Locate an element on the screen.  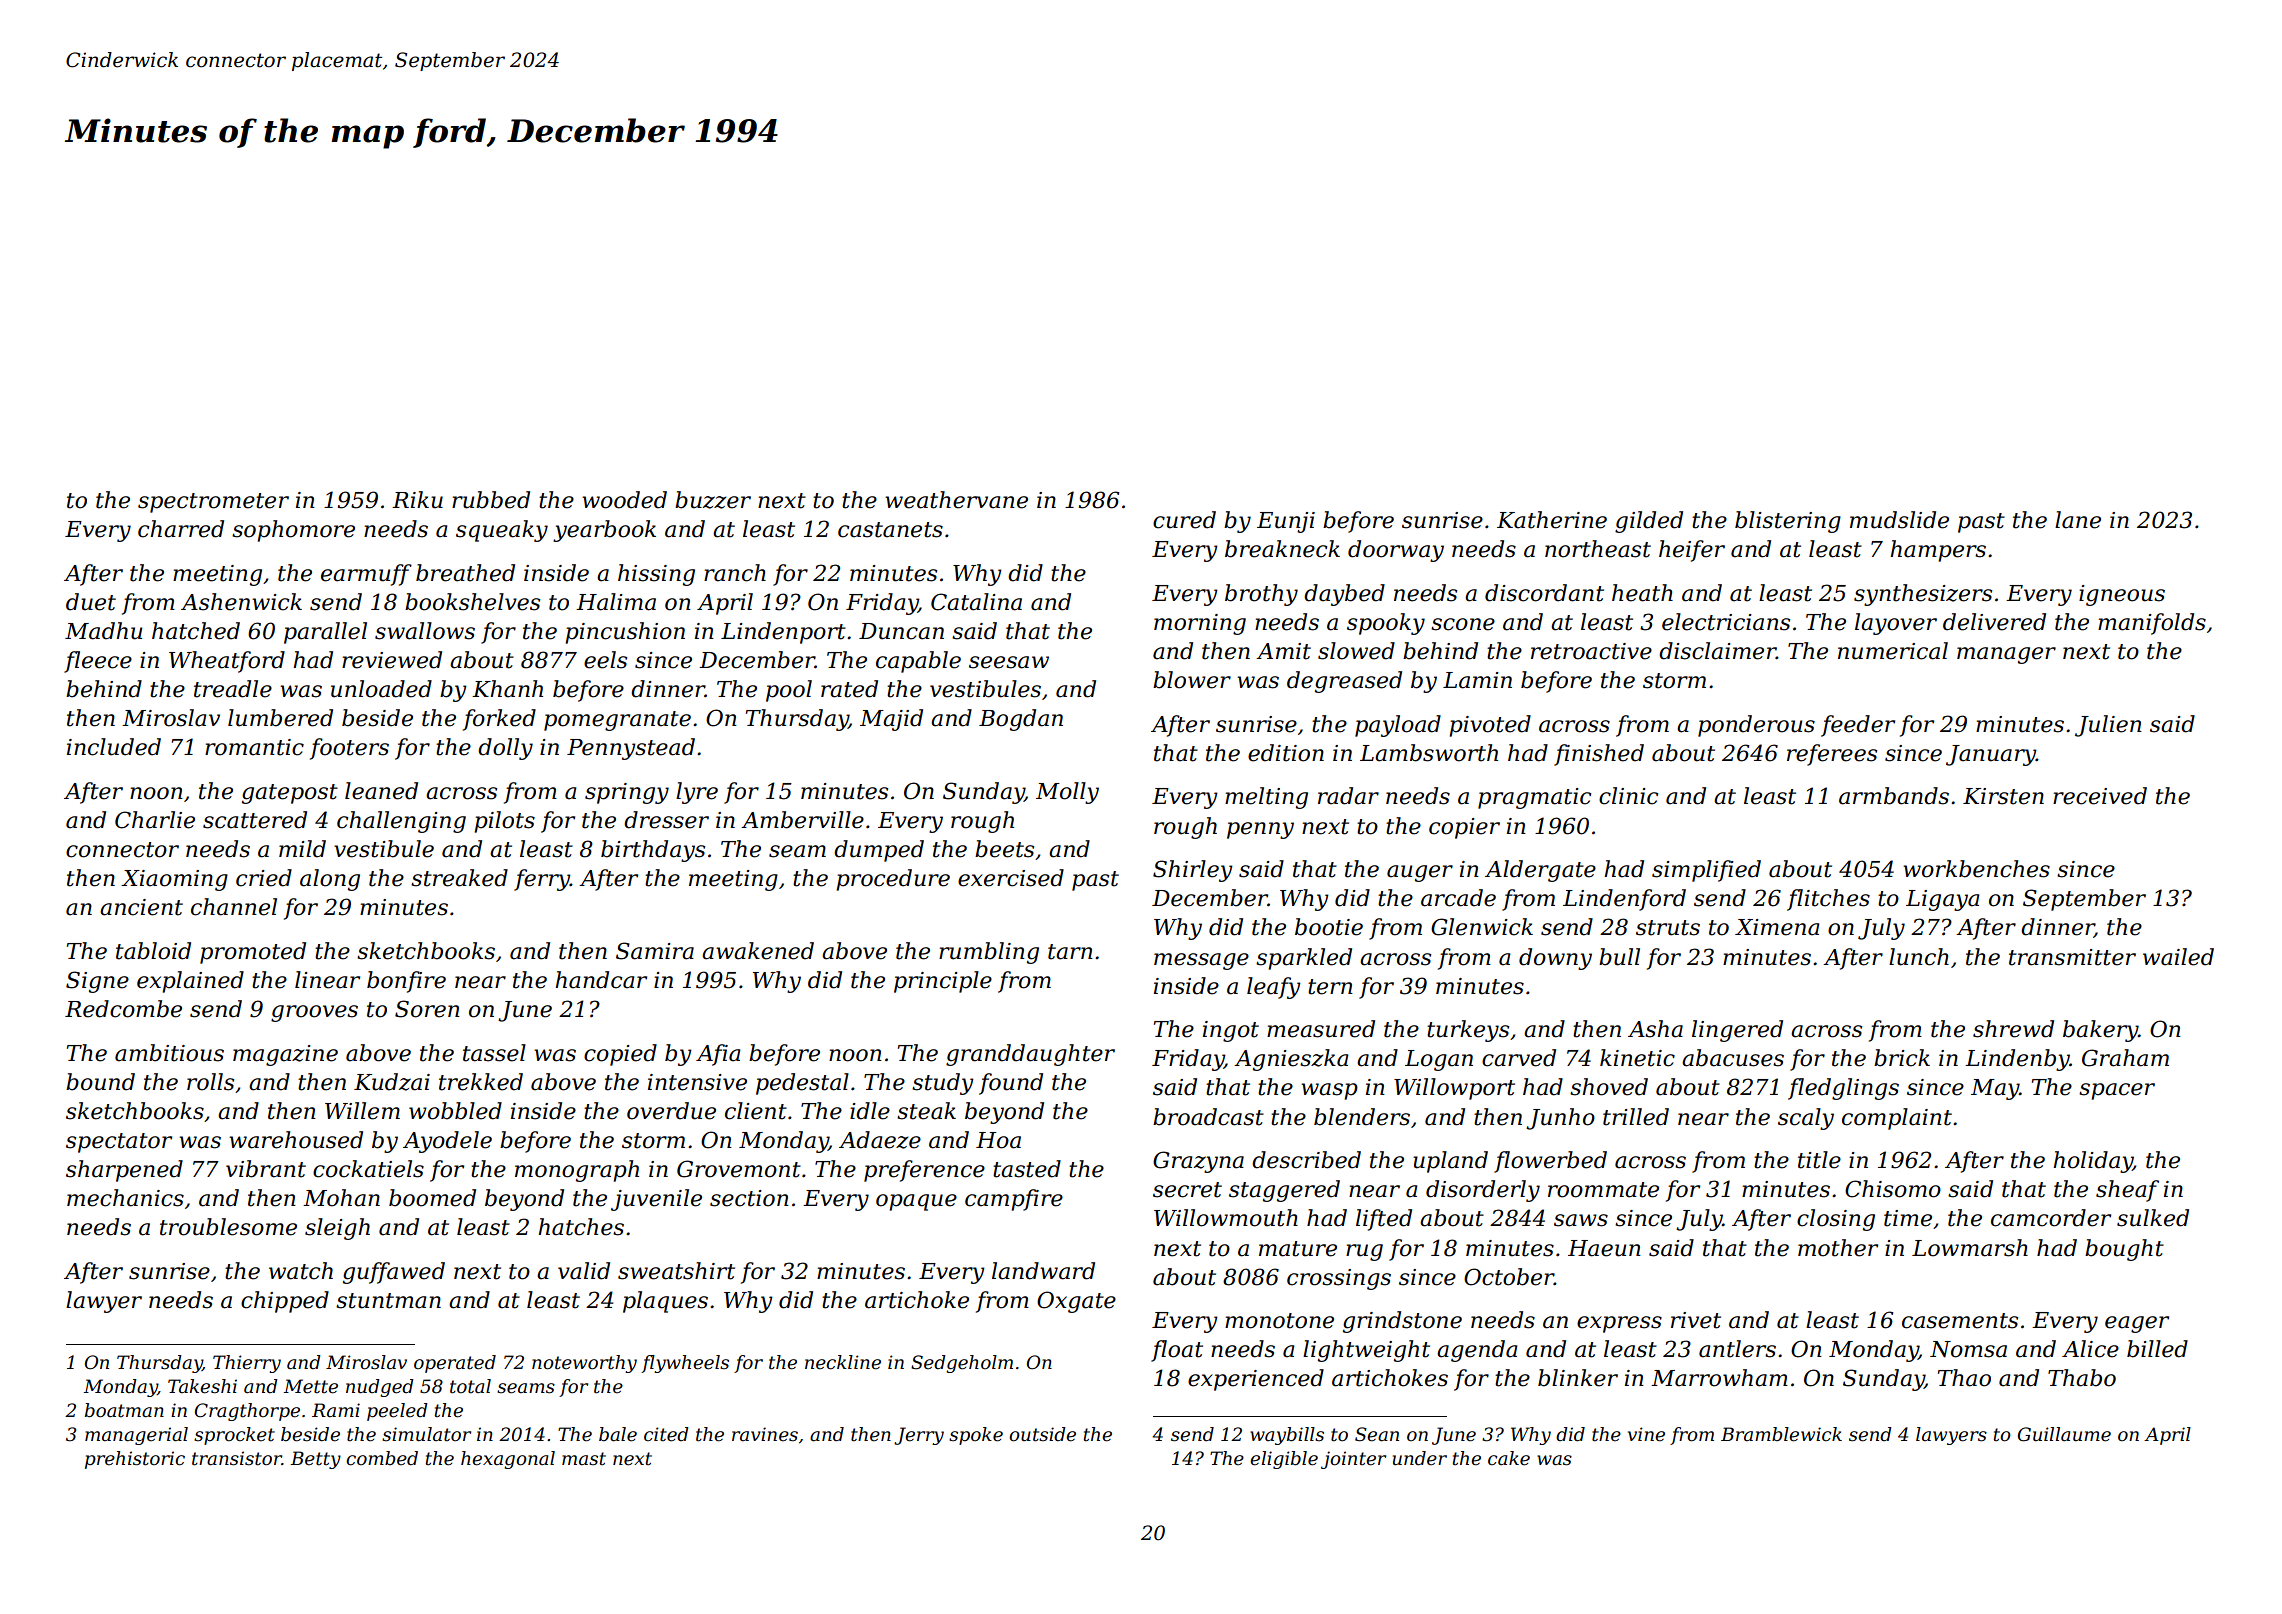
edition is located at coordinates (1286, 753).
